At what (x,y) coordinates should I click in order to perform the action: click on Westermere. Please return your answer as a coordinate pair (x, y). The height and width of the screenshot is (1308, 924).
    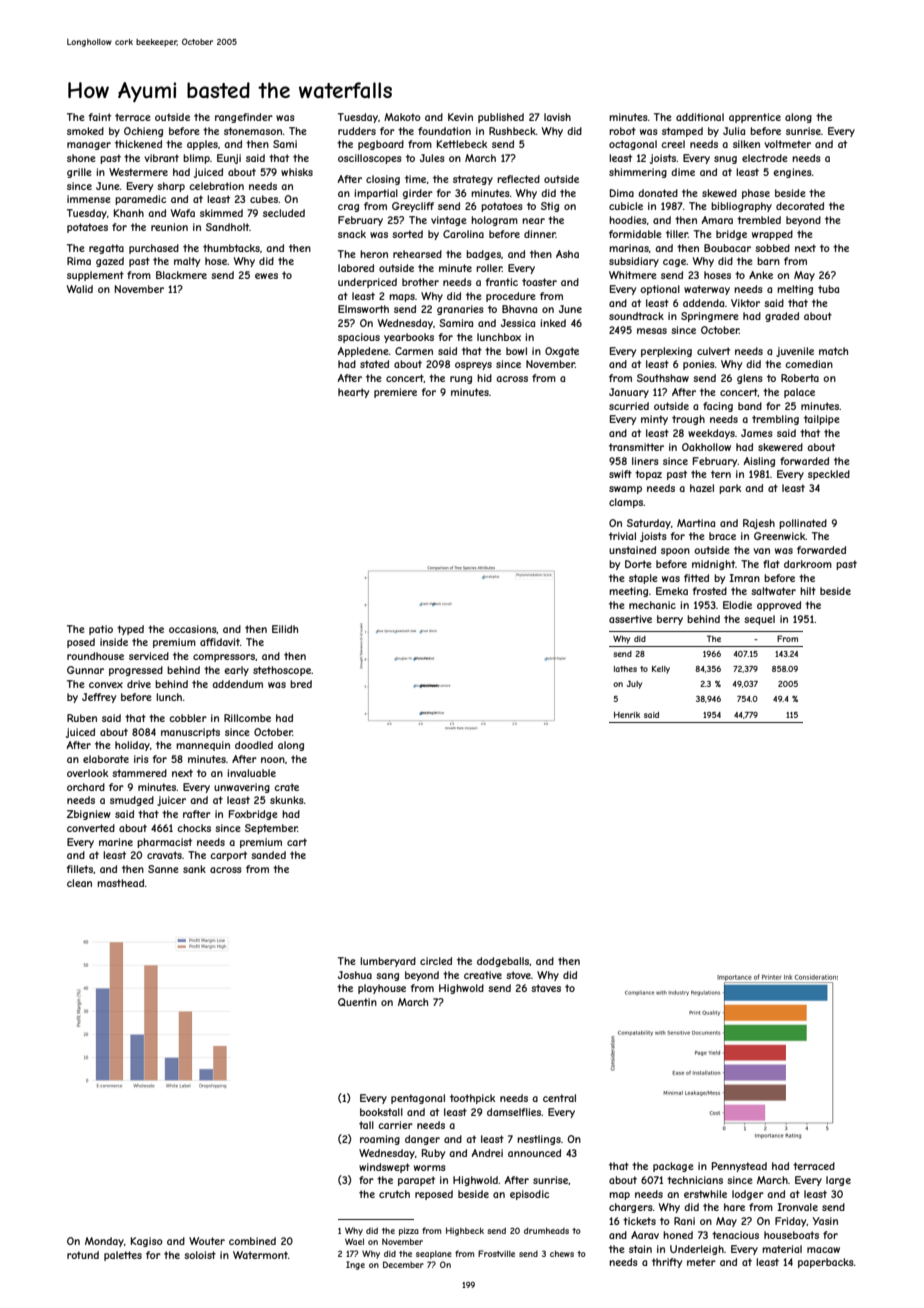
    Looking at the image, I should click on (138, 172).
